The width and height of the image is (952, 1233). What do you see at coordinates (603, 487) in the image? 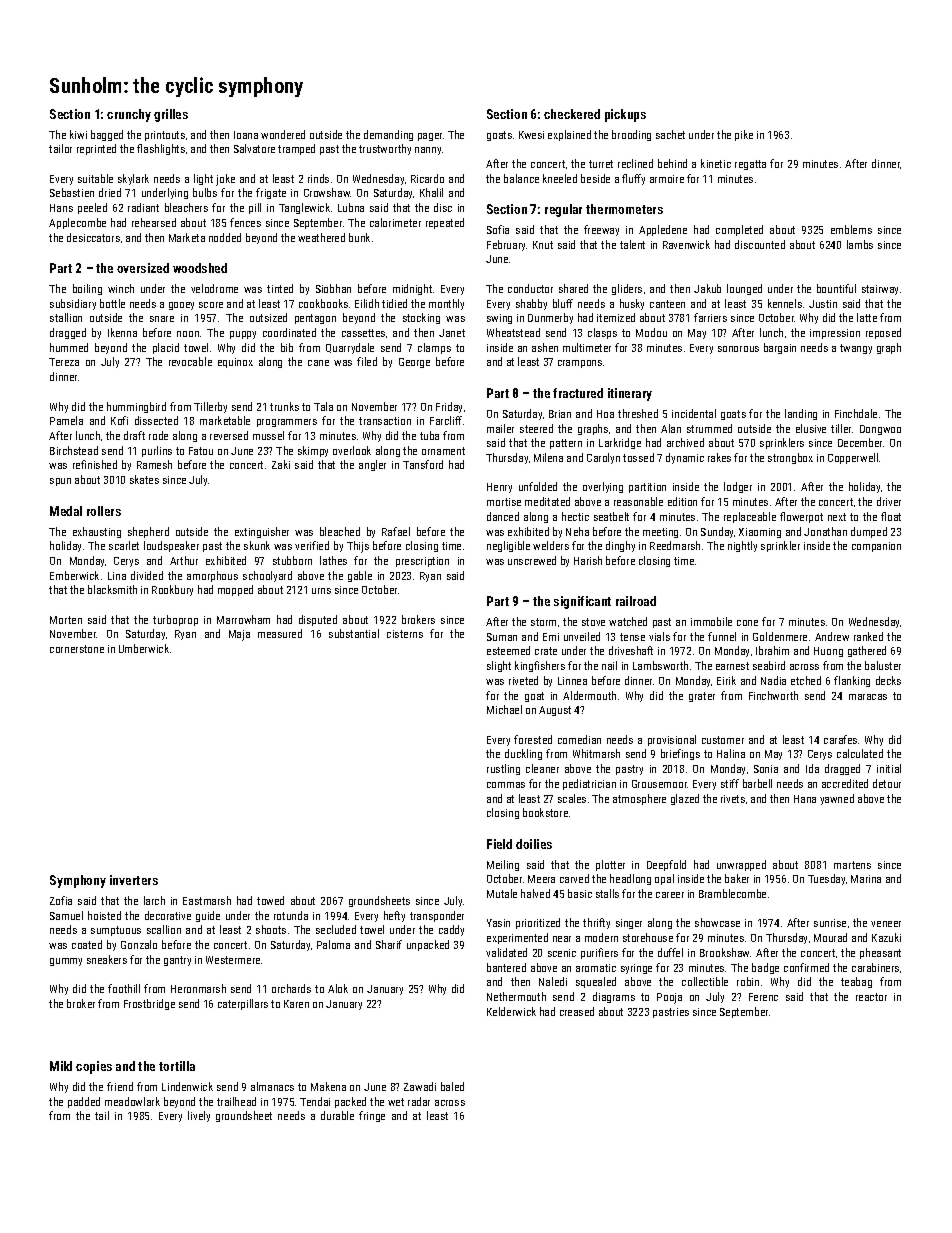
I see `overlying` at bounding box center [603, 487].
